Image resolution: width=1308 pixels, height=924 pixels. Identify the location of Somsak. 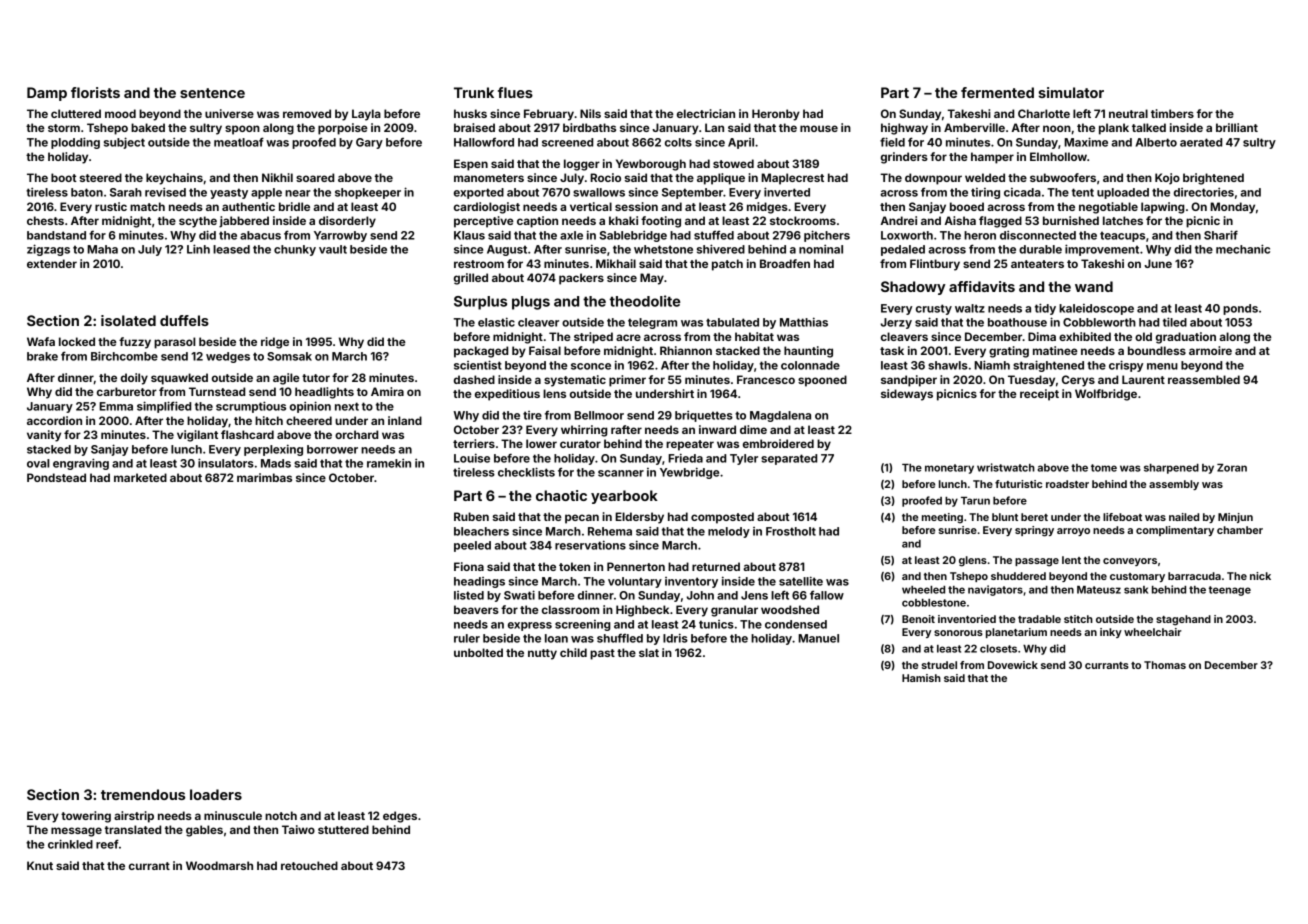
(289, 356).
